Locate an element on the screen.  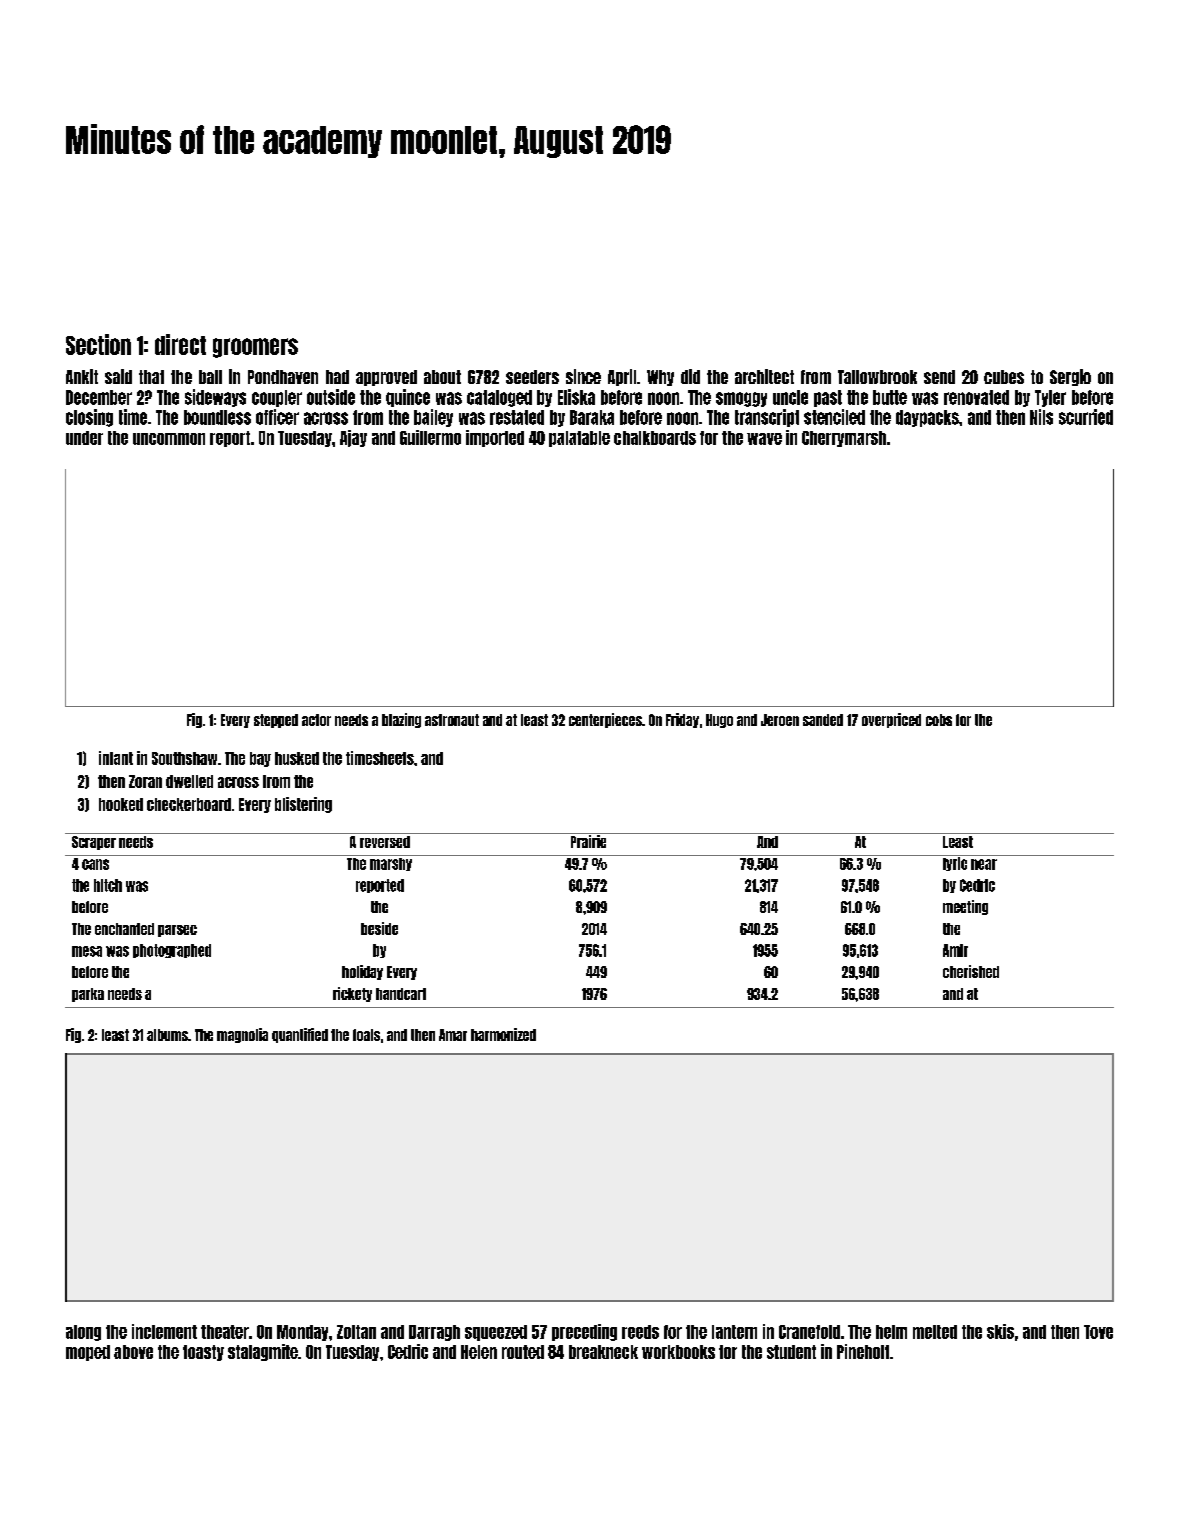
lantern is located at coordinates (734, 1332).
